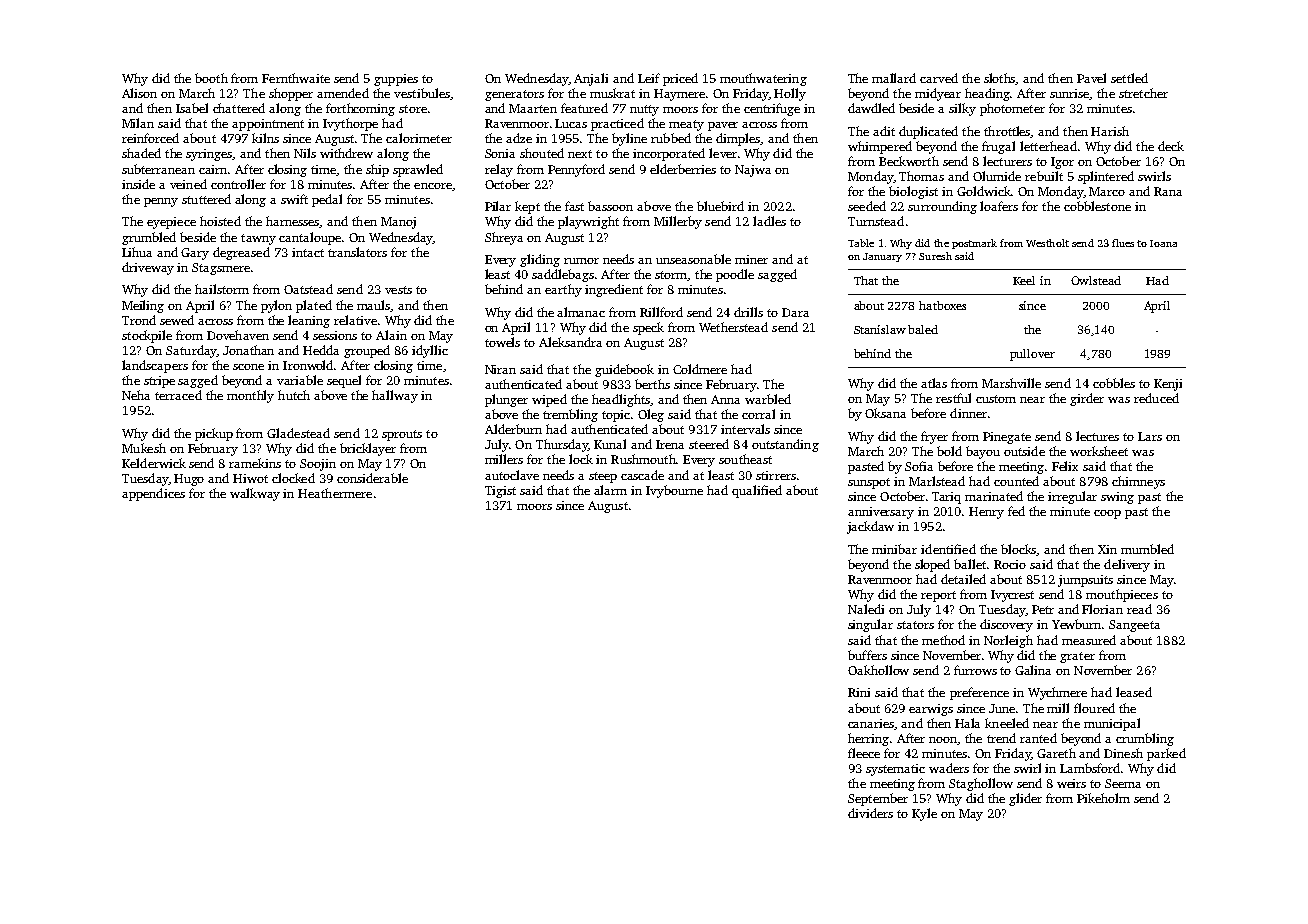 The width and height of the screenshot is (1308, 924). I want to click on bassoon, so click(610, 206).
